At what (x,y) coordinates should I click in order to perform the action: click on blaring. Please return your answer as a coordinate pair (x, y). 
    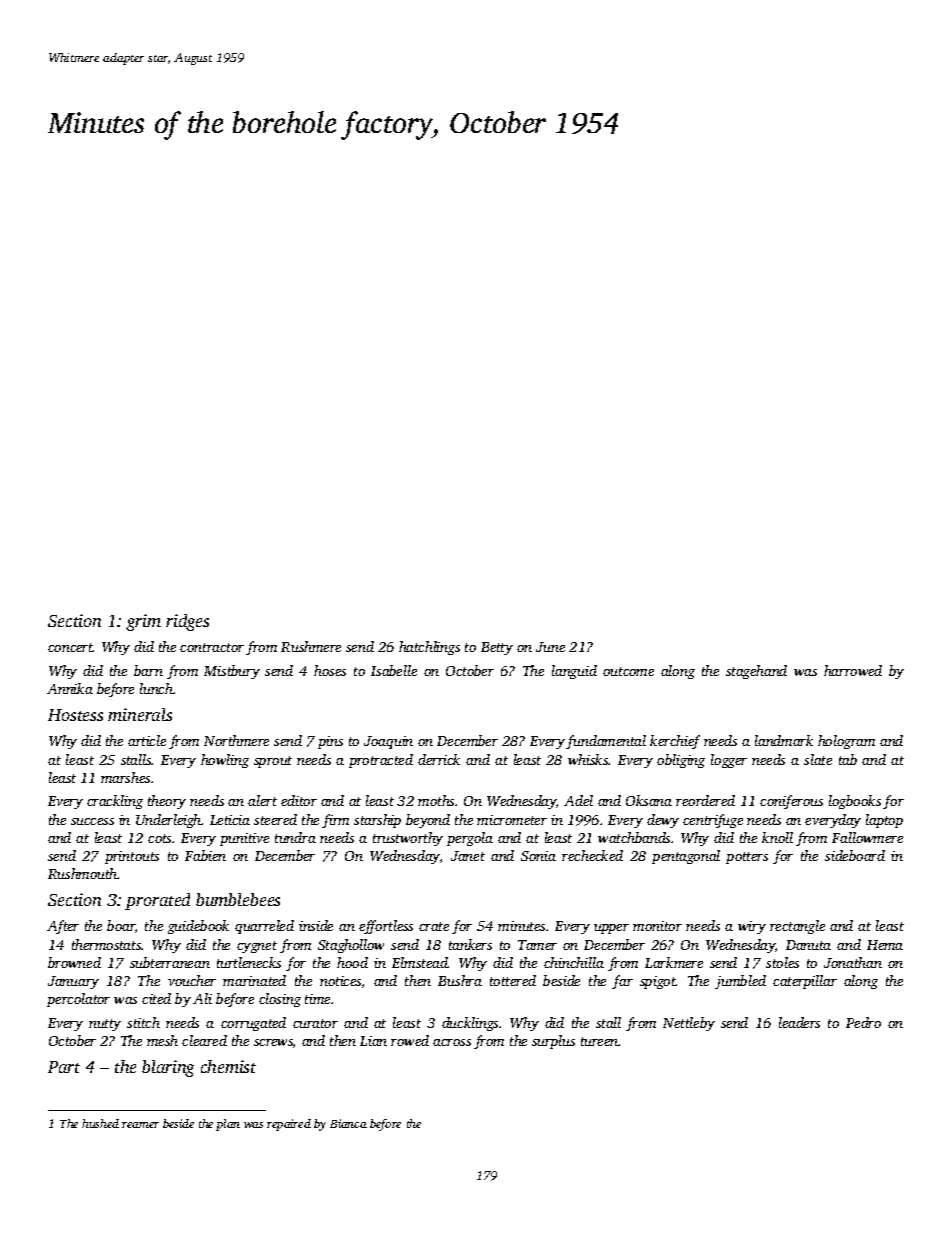
    Looking at the image, I should click on (168, 1068).
